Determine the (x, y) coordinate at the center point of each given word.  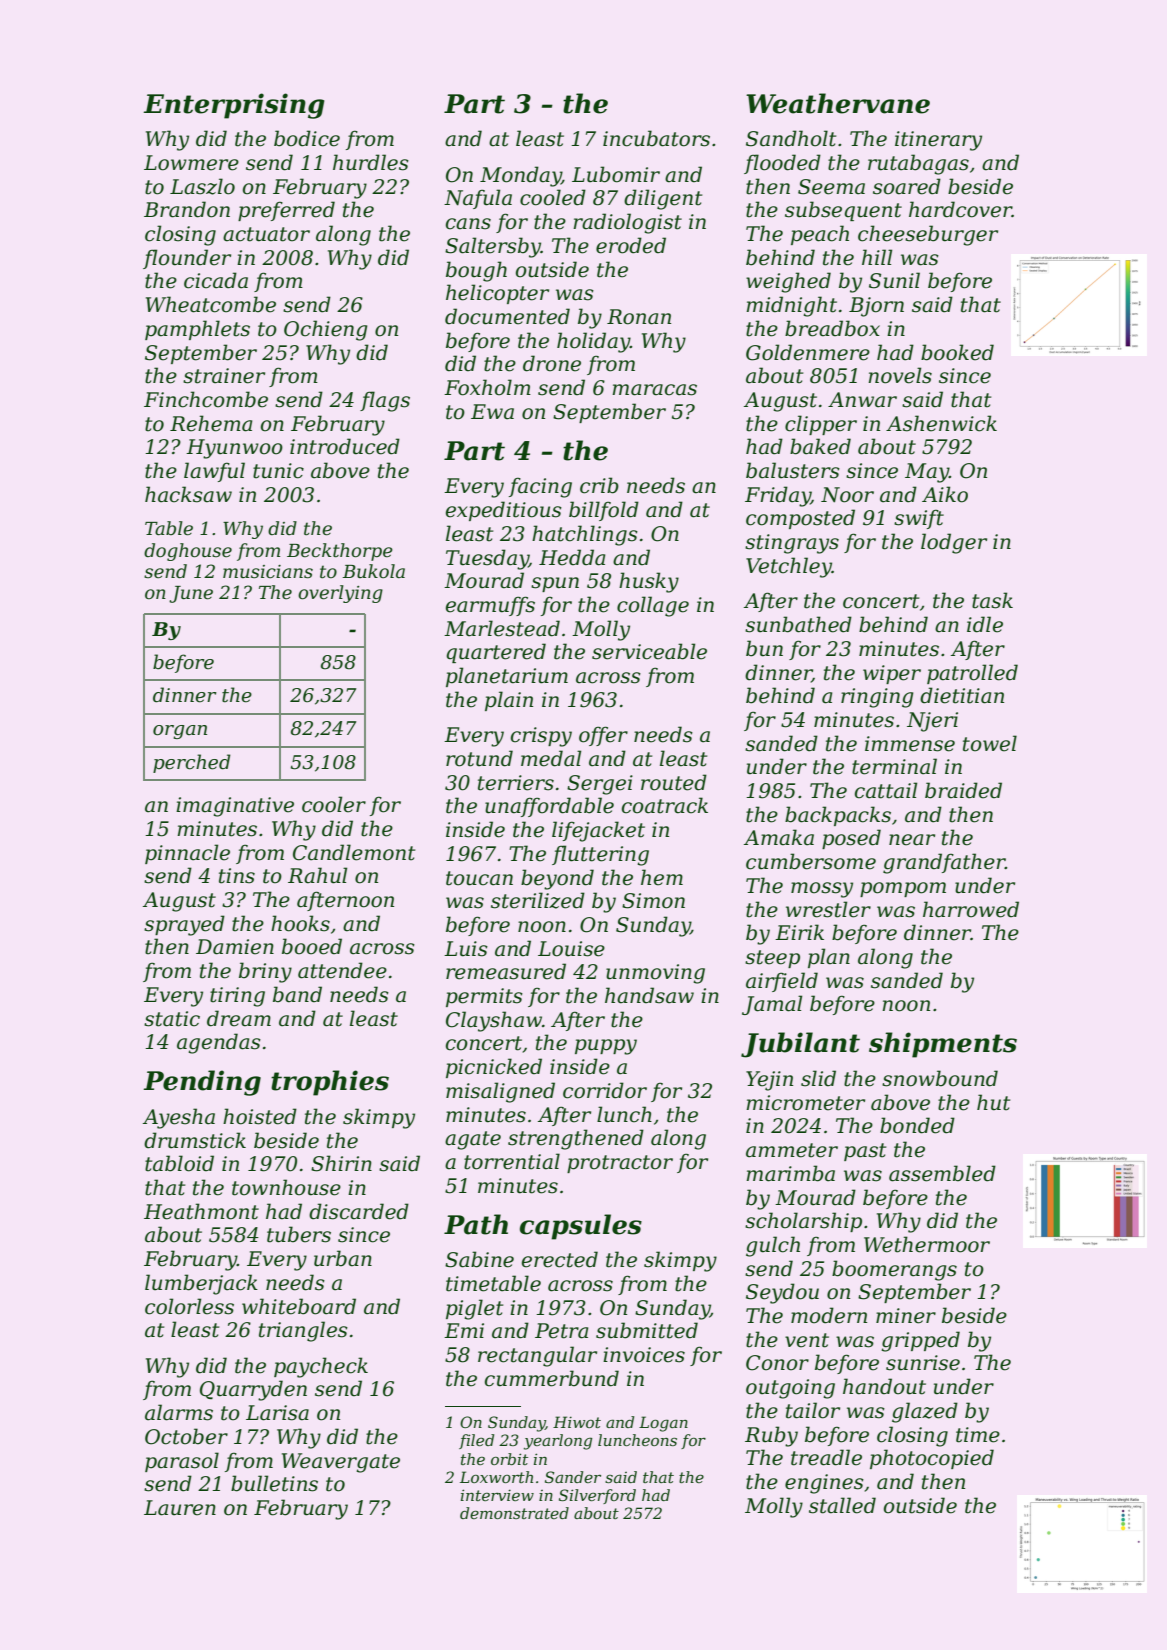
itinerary (938, 141)
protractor (620, 1164)
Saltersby (493, 247)
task (992, 600)
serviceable (649, 651)
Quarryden (253, 1390)
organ (180, 732)
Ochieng (326, 330)
